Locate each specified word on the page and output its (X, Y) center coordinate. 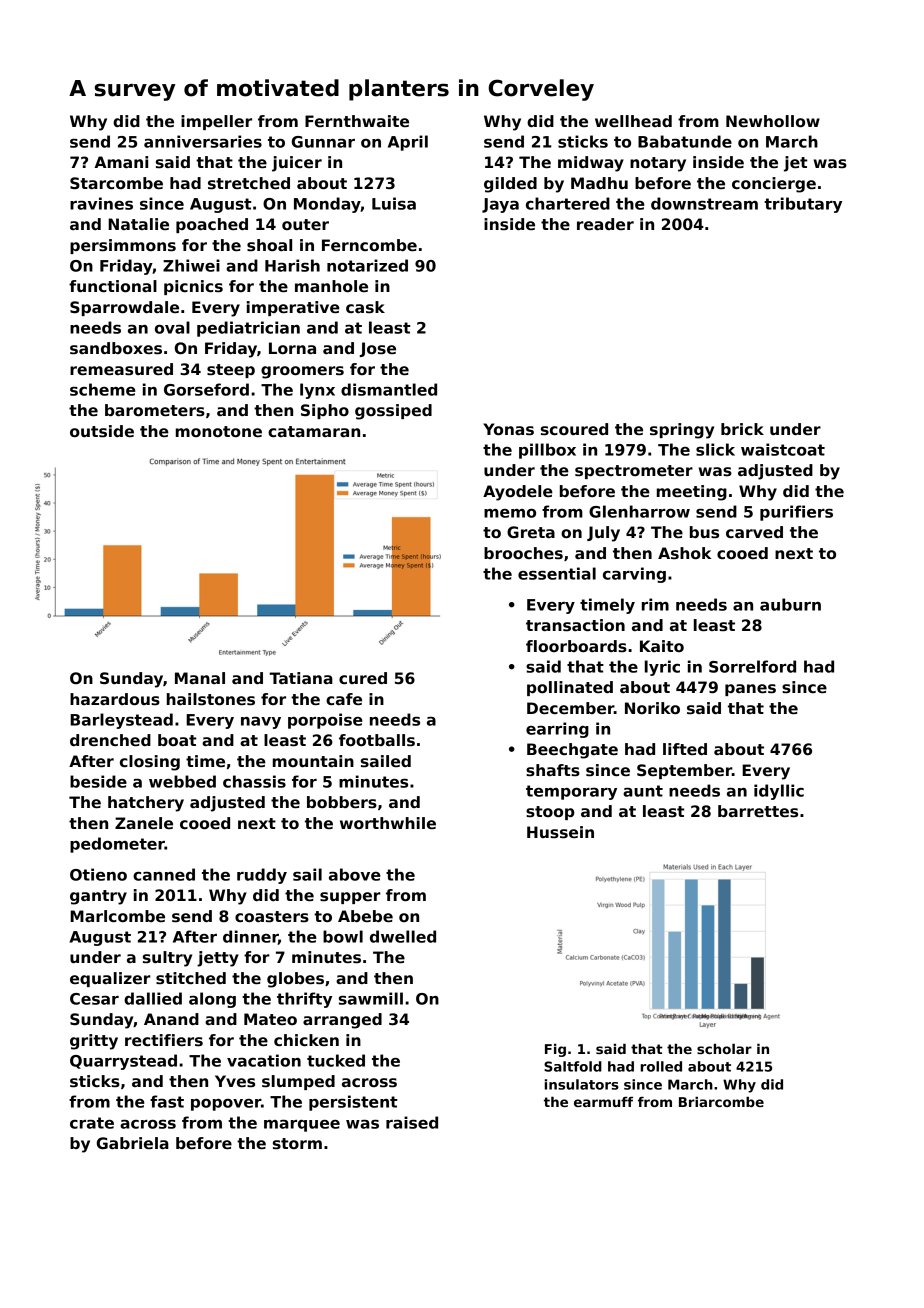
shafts (553, 770)
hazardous (115, 699)
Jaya (500, 205)
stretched (249, 183)
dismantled (389, 389)
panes (750, 690)
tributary (803, 205)
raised (412, 1122)
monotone (219, 431)
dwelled (403, 936)
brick (742, 429)
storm (297, 1144)
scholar (724, 1049)
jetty (218, 959)
